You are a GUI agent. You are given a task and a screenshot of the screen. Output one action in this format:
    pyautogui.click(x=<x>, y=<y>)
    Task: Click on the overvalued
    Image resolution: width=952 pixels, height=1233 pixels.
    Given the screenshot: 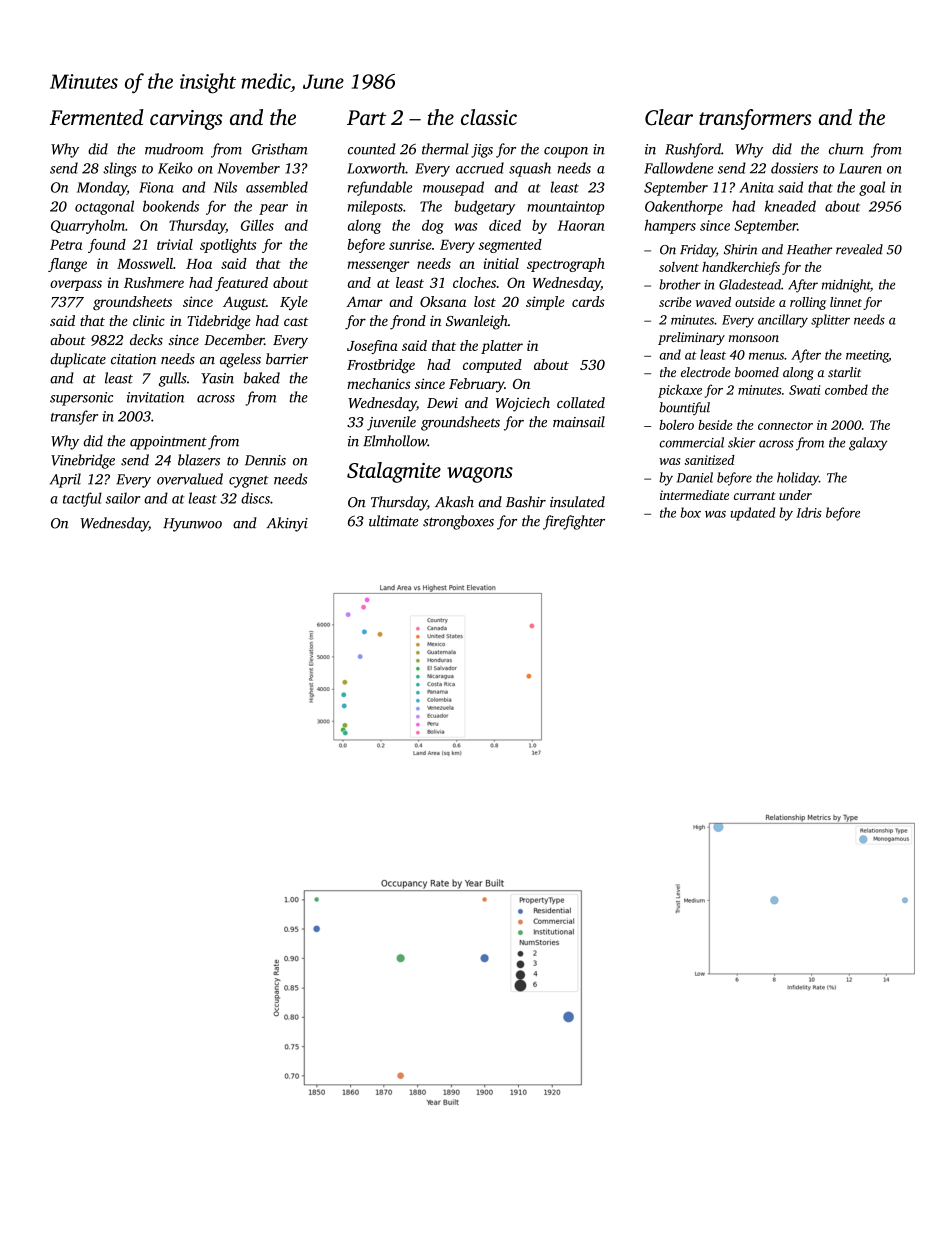 What is the action you would take?
    pyautogui.click(x=190, y=479)
